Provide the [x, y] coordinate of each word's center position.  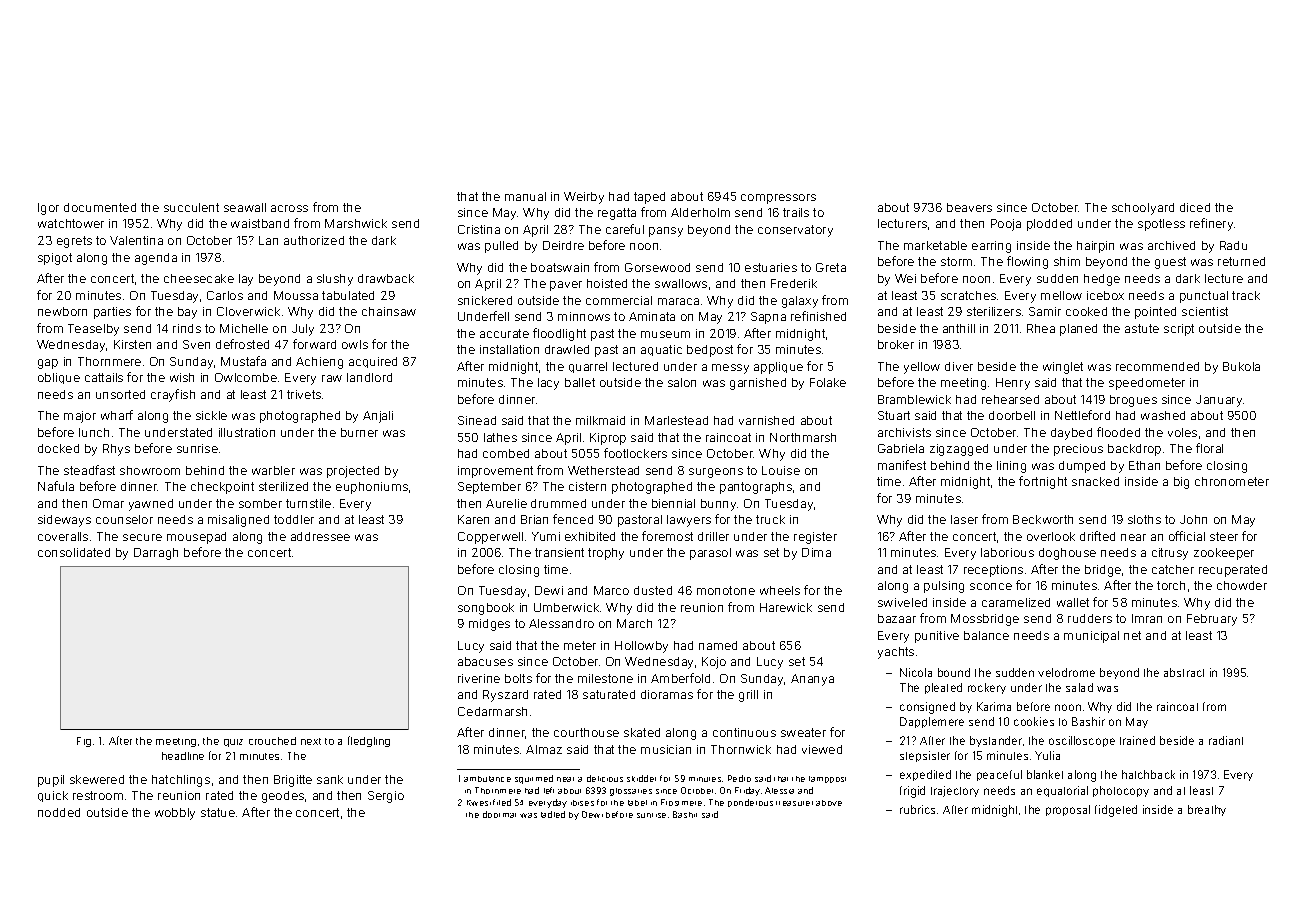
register [815, 538]
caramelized [1016, 602]
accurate [504, 333]
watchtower [71, 223]
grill [748, 696]
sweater [803, 732]
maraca [678, 301]
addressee [320, 536]
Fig [84, 742]
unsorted [120, 394]
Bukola [1241, 366]
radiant [1226, 740]
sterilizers [994, 311]
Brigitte [293, 781]
